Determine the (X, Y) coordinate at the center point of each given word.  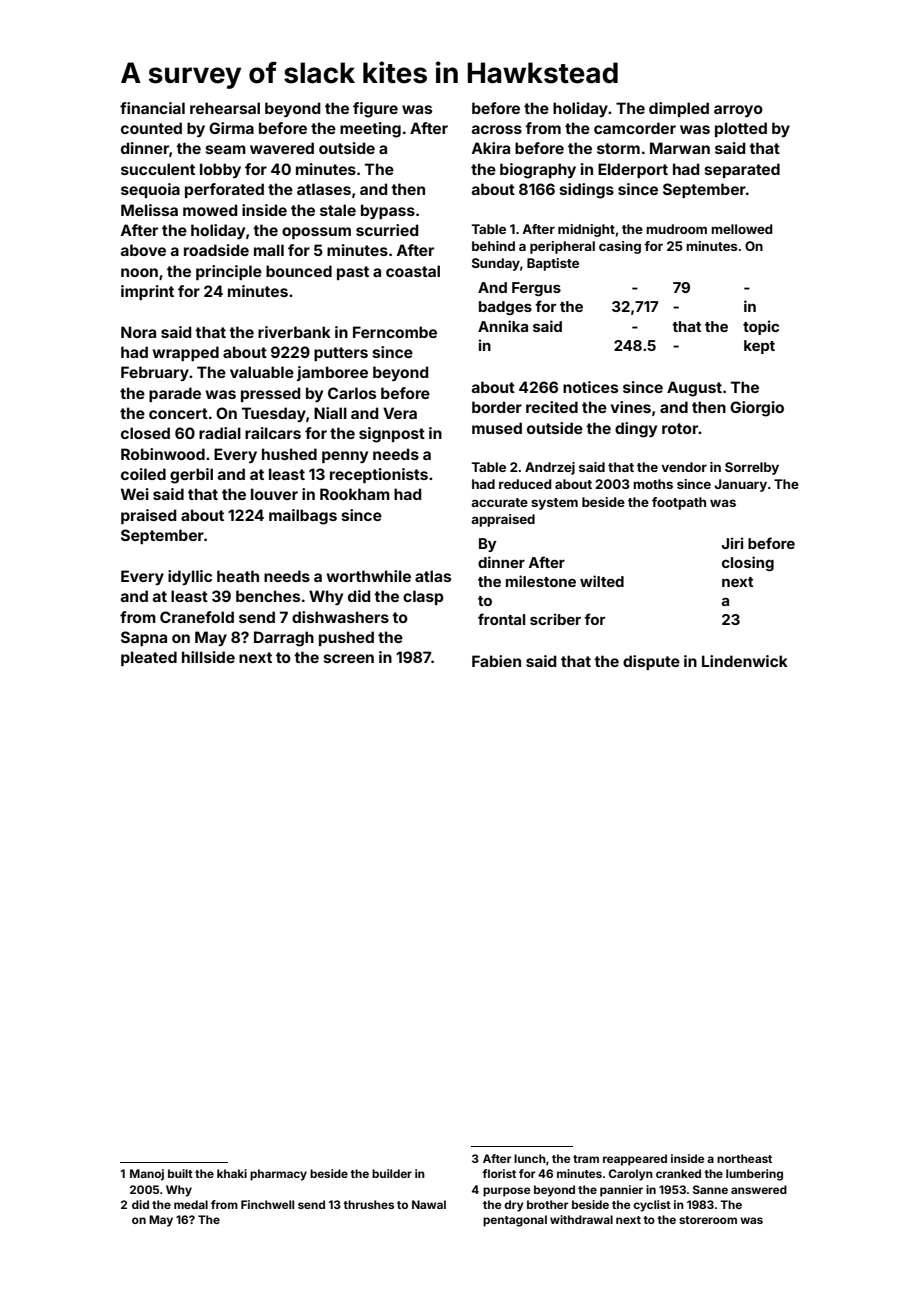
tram (586, 1159)
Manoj (147, 1175)
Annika (503, 326)
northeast (744, 1158)
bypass (388, 211)
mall (269, 250)
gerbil (191, 476)
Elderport (633, 170)
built (180, 1173)
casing (620, 247)
